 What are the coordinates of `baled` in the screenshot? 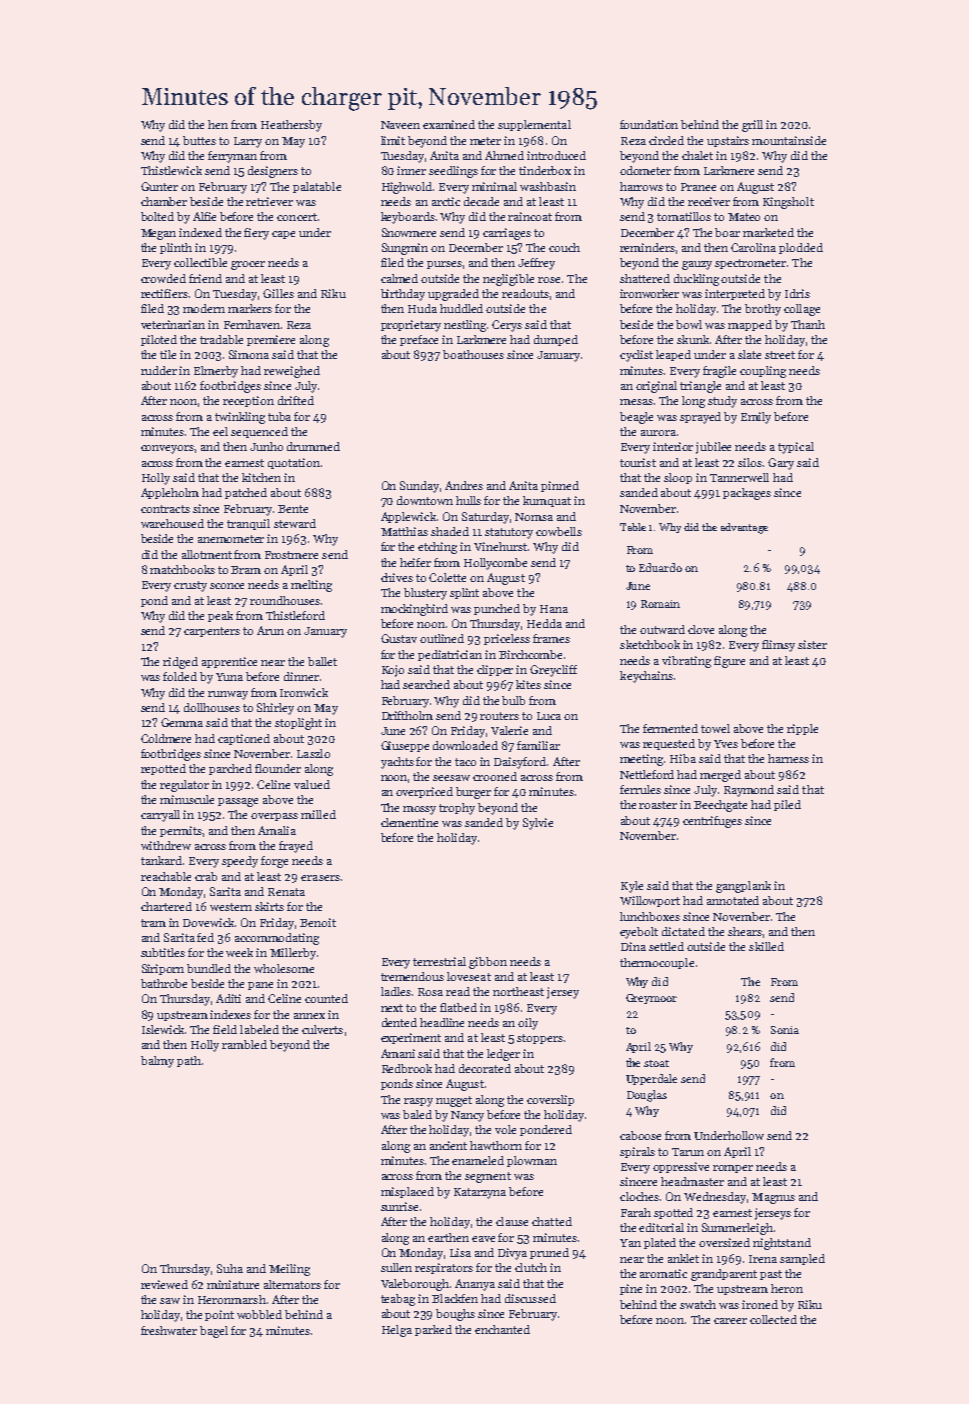 It's located at (417, 1114).
